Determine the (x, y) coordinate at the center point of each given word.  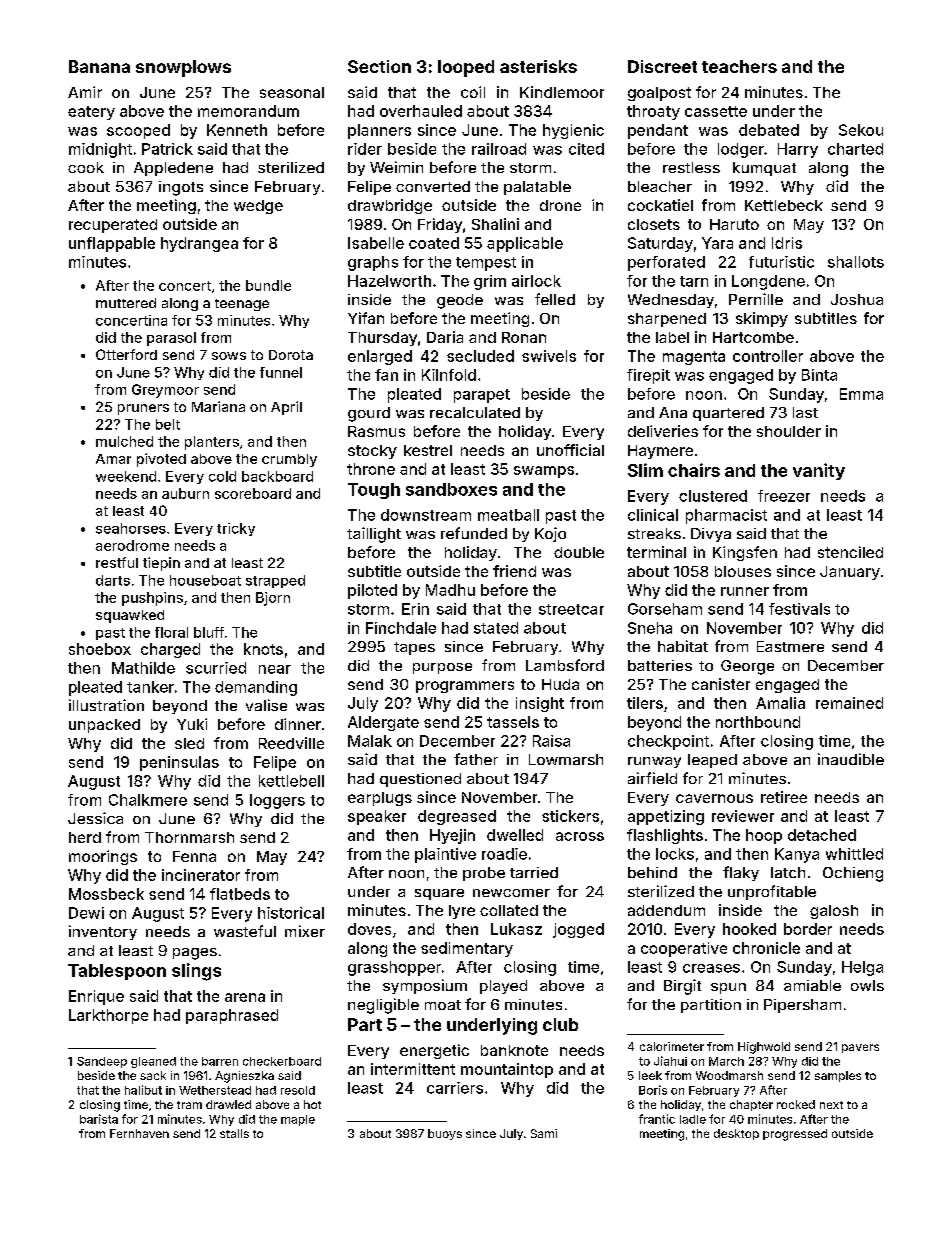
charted (855, 149)
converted (433, 186)
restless (691, 167)
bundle (268, 285)
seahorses (131, 528)
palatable (537, 188)
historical (291, 913)
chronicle (766, 948)
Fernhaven (139, 1133)
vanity (819, 471)
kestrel (428, 450)
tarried (534, 872)
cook (86, 167)
